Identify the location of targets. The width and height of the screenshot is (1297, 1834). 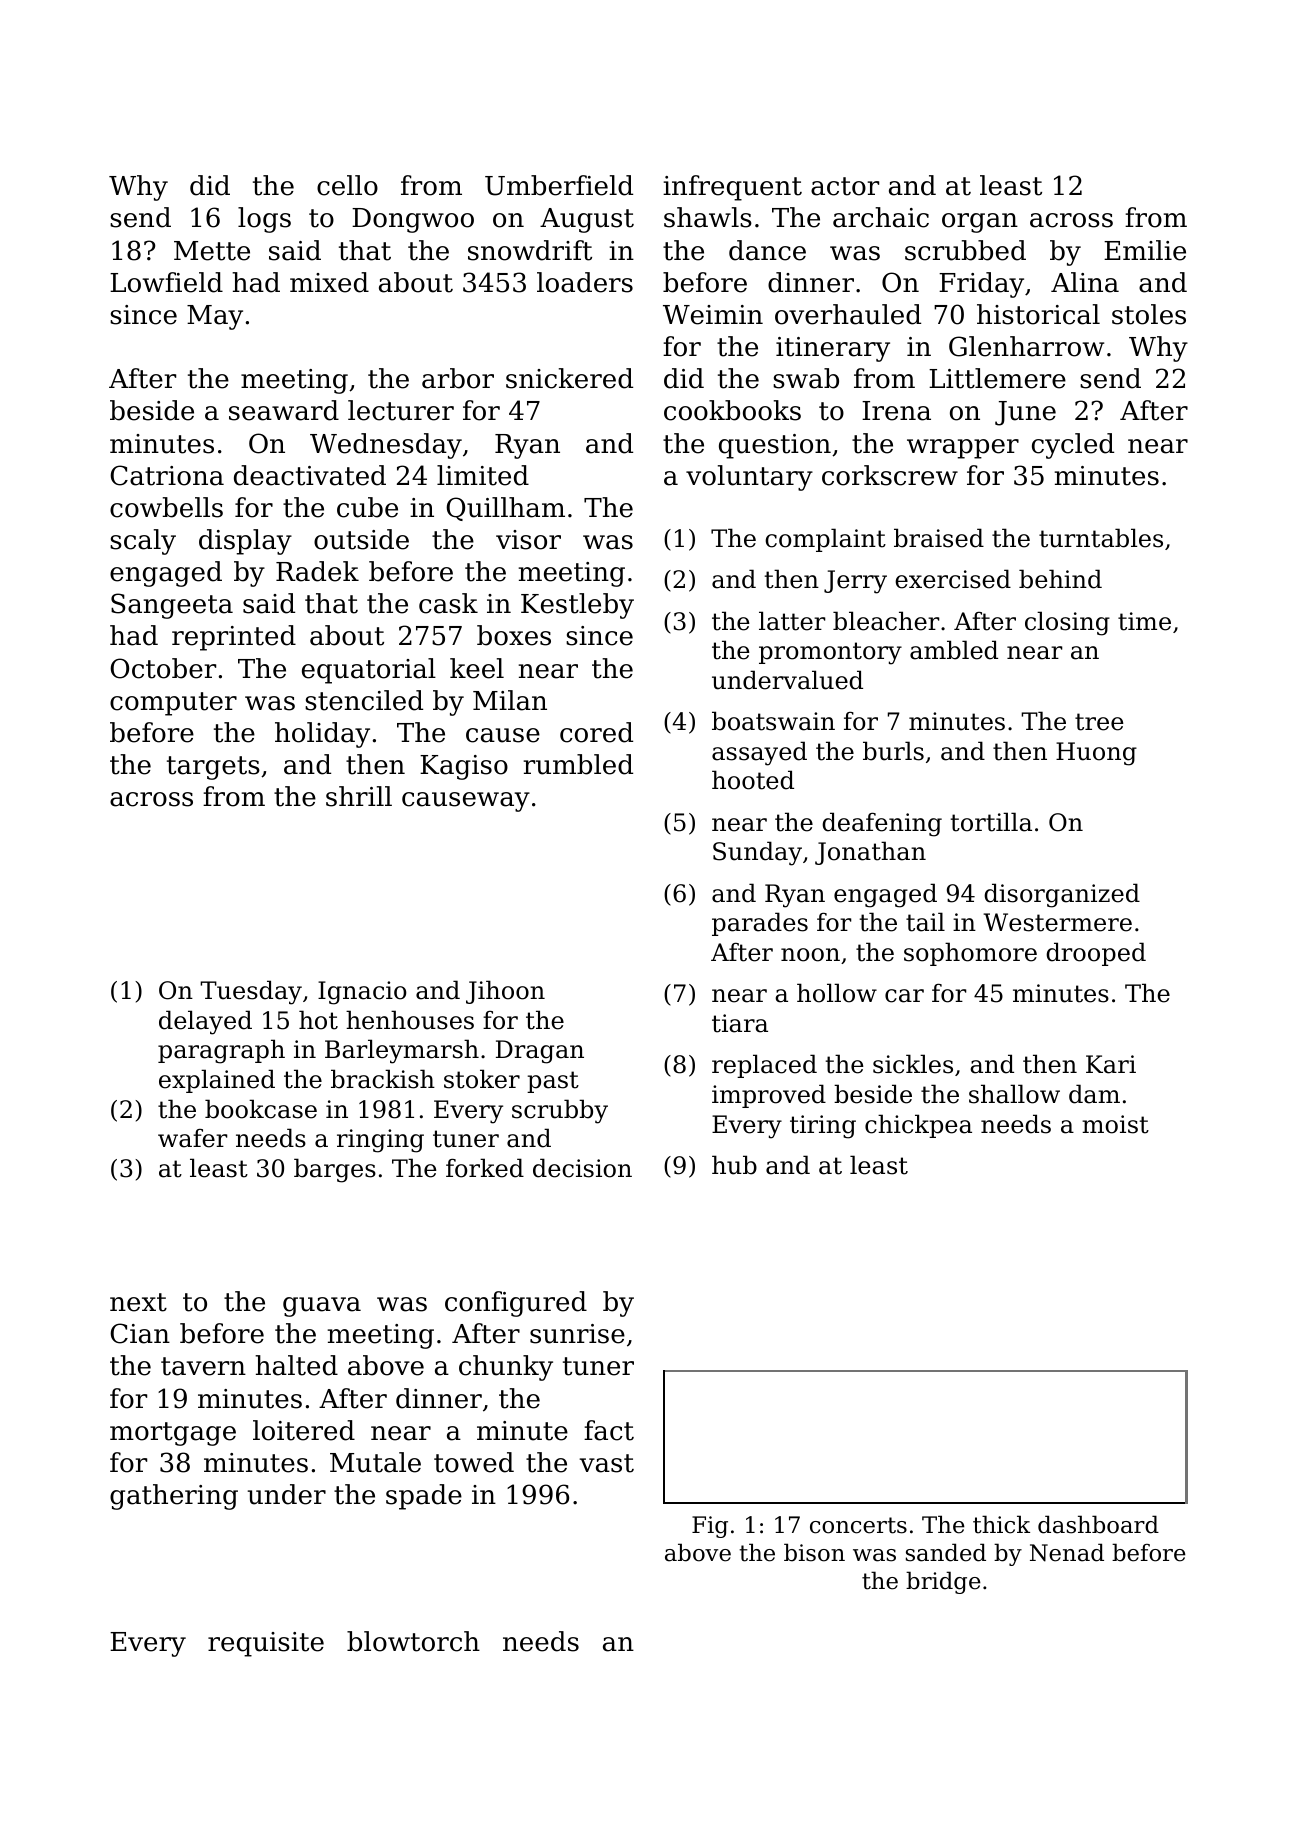
(213, 768).
